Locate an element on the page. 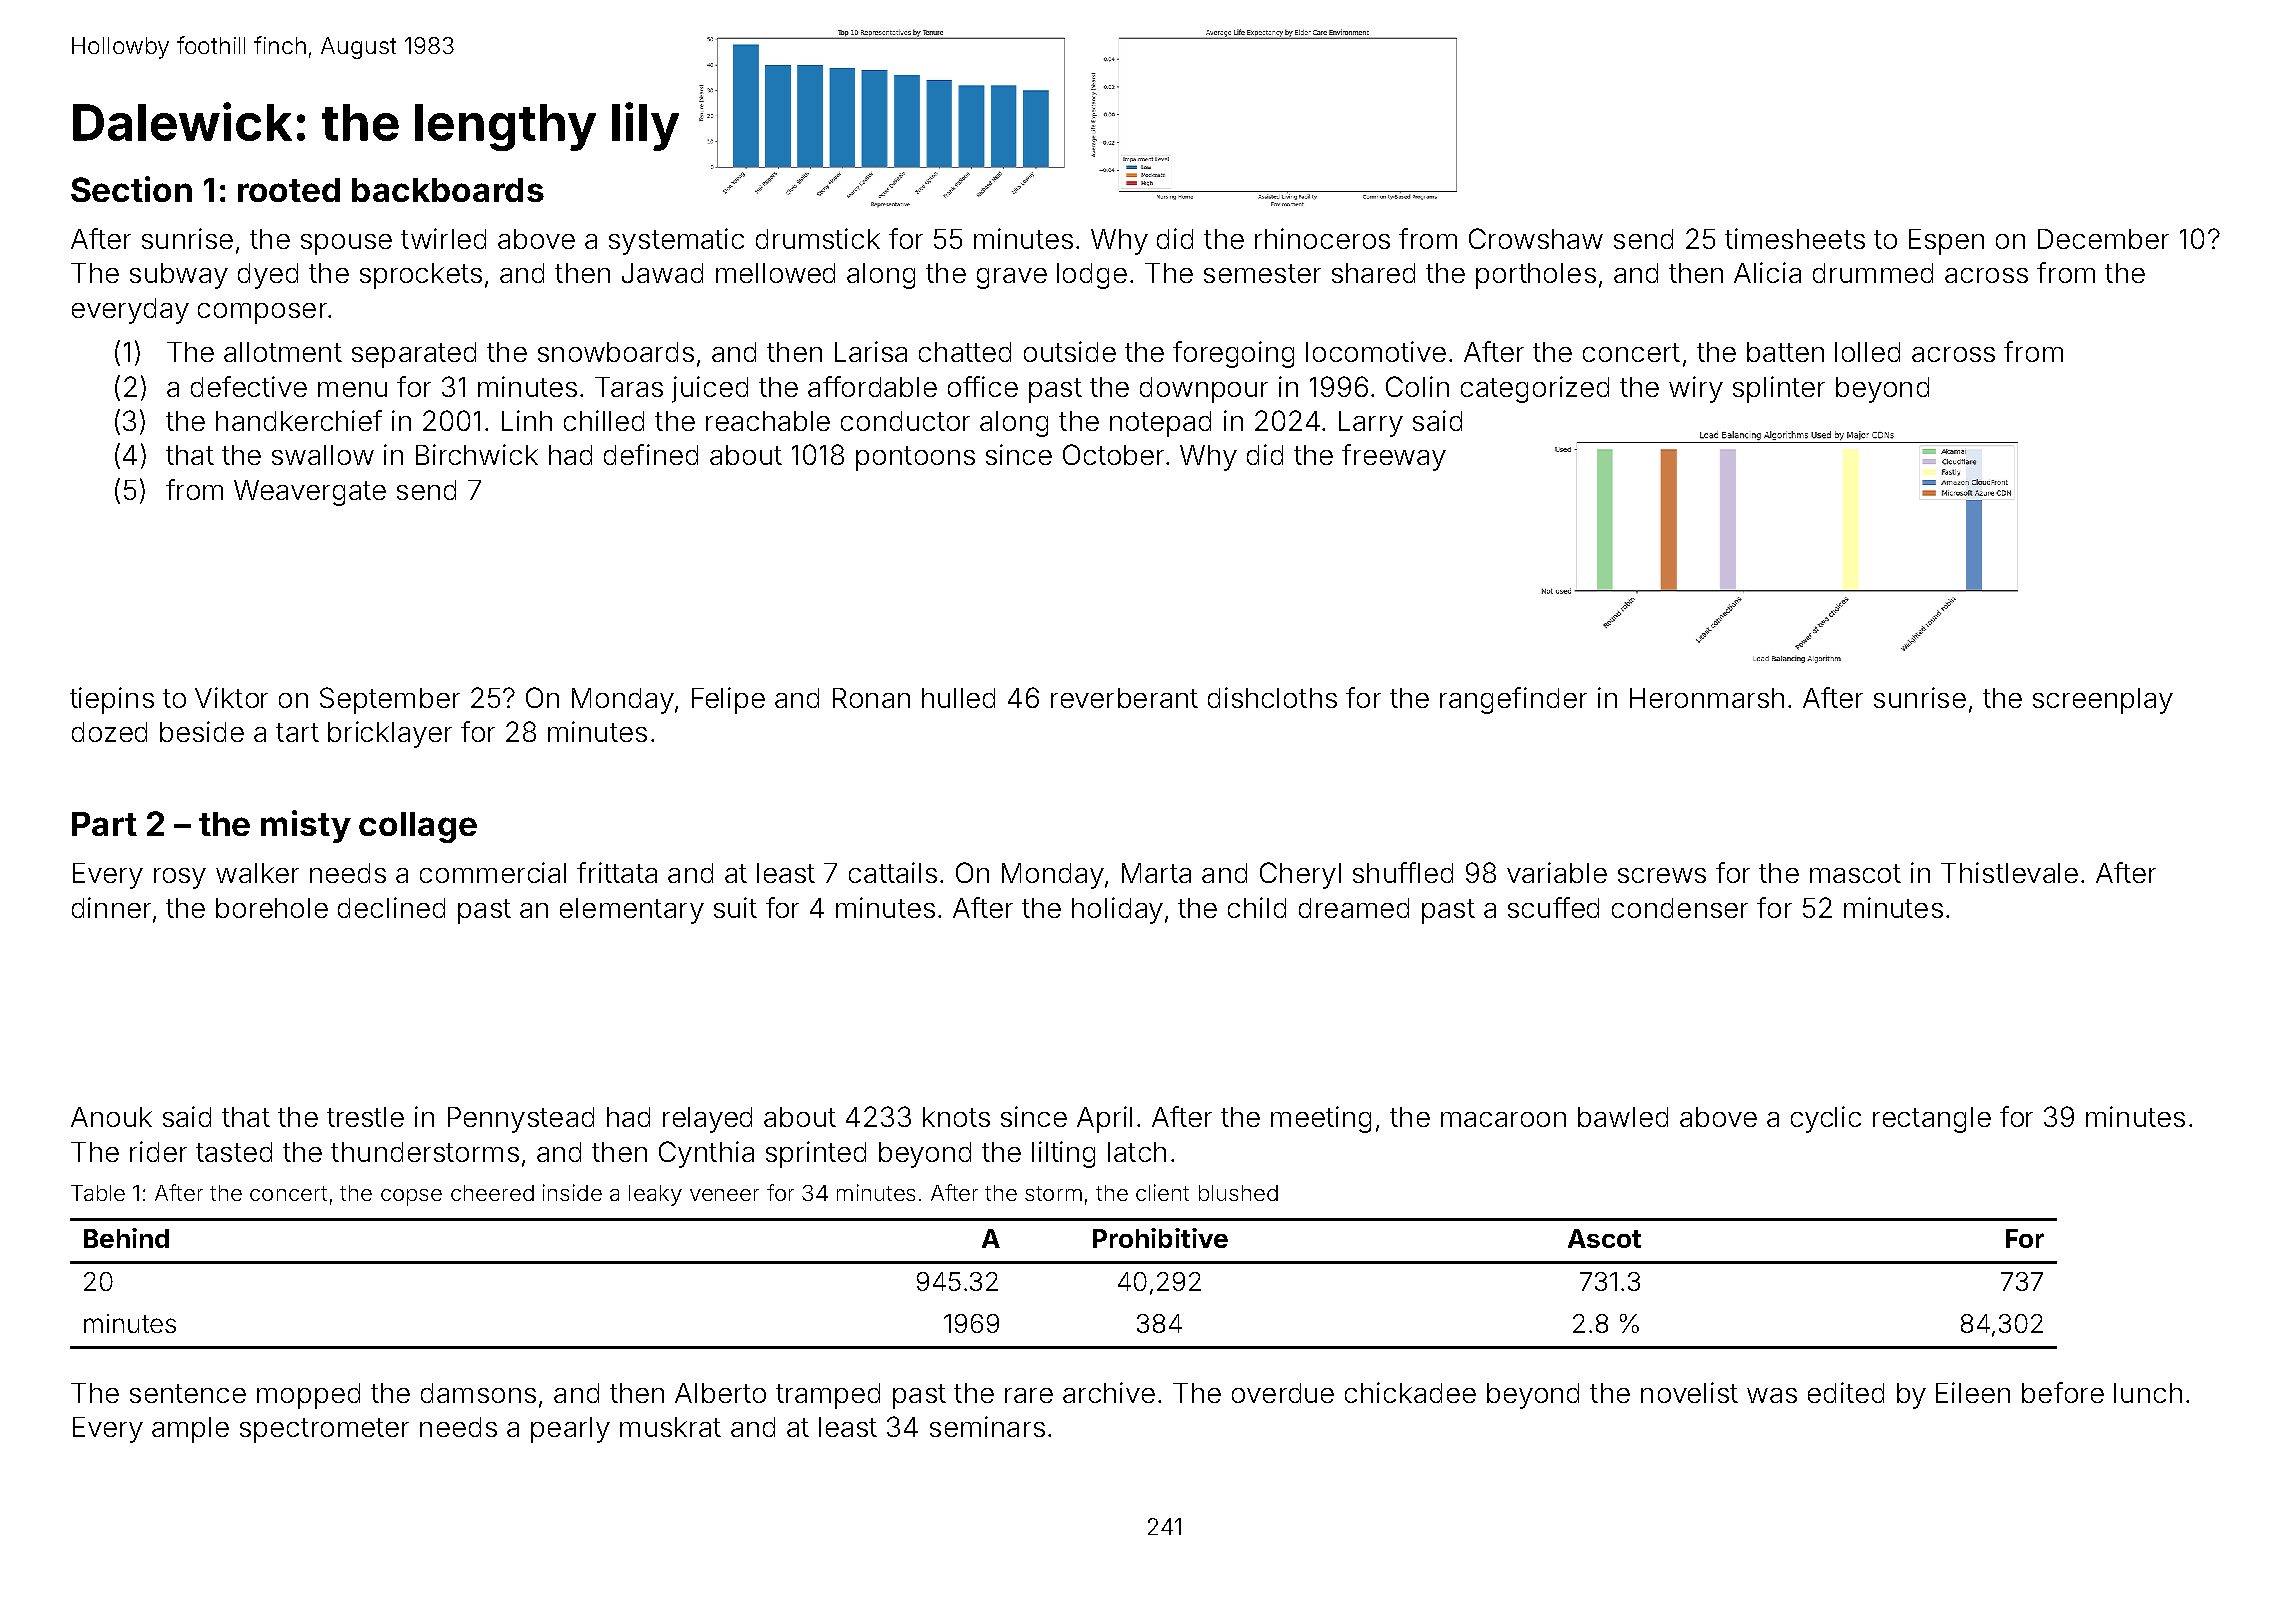  Behind is located at coordinates (126, 1238).
